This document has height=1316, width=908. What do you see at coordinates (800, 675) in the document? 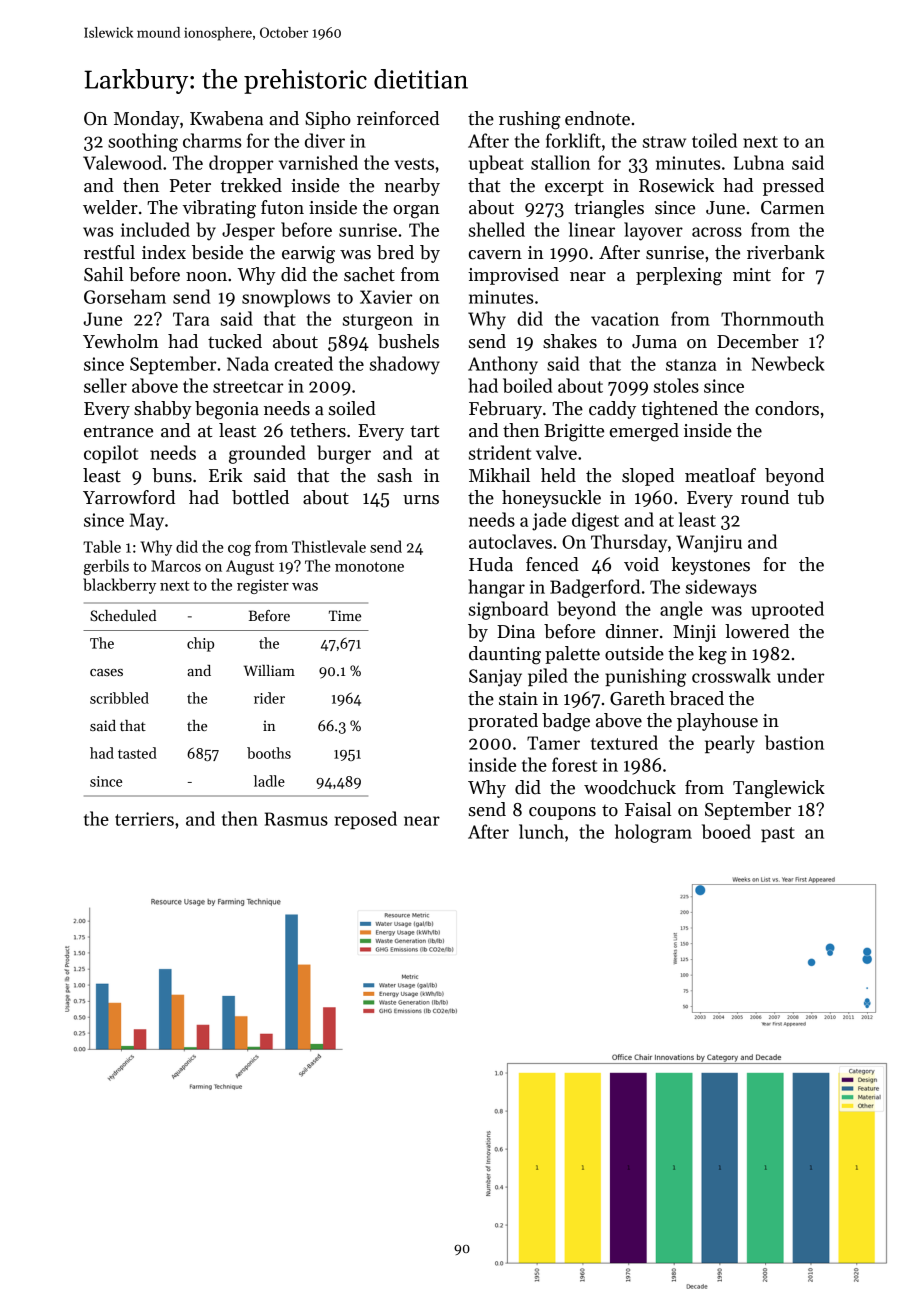
I see `under` at bounding box center [800, 675].
